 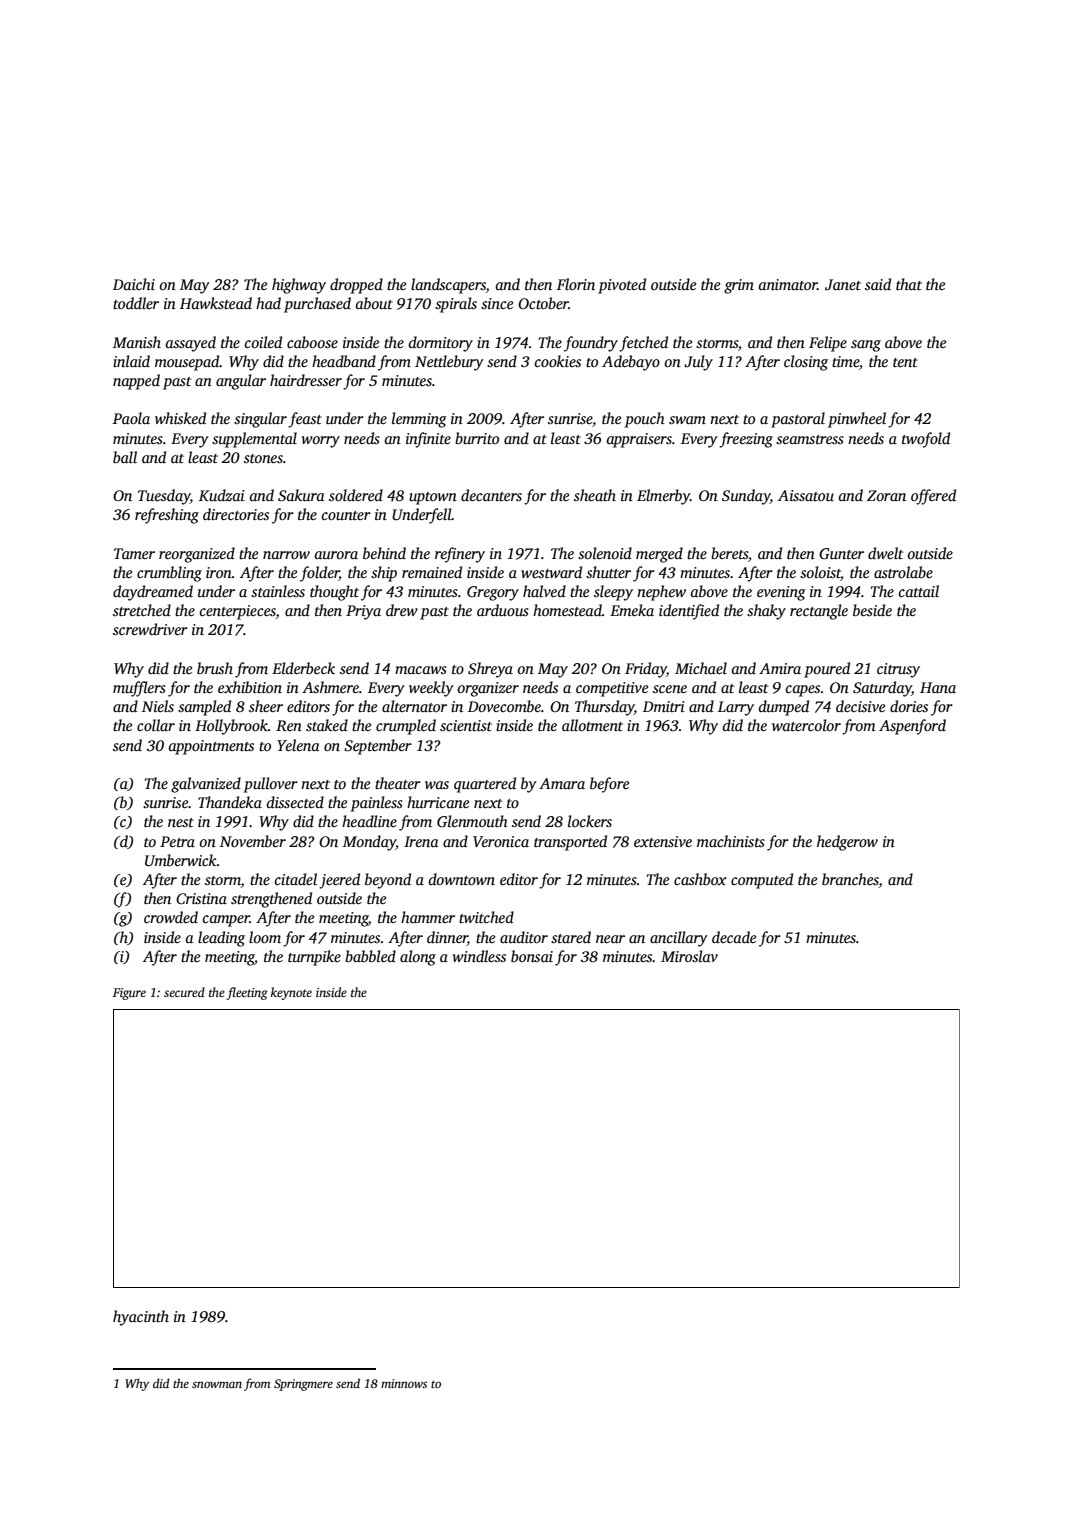 I want to click on minnows, so click(x=404, y=1383).
